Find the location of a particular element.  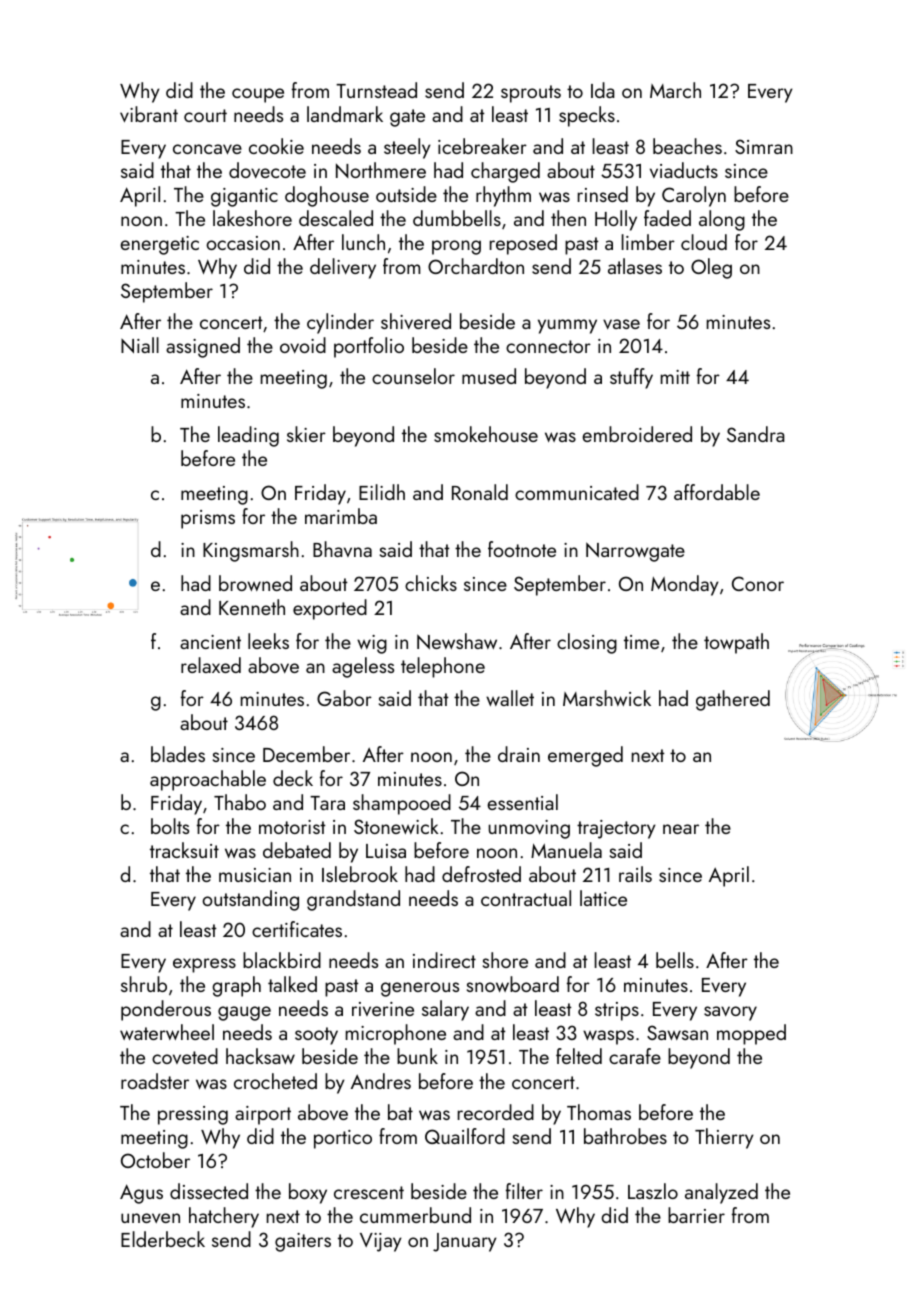

specks is located at coordinates (587, 116).
